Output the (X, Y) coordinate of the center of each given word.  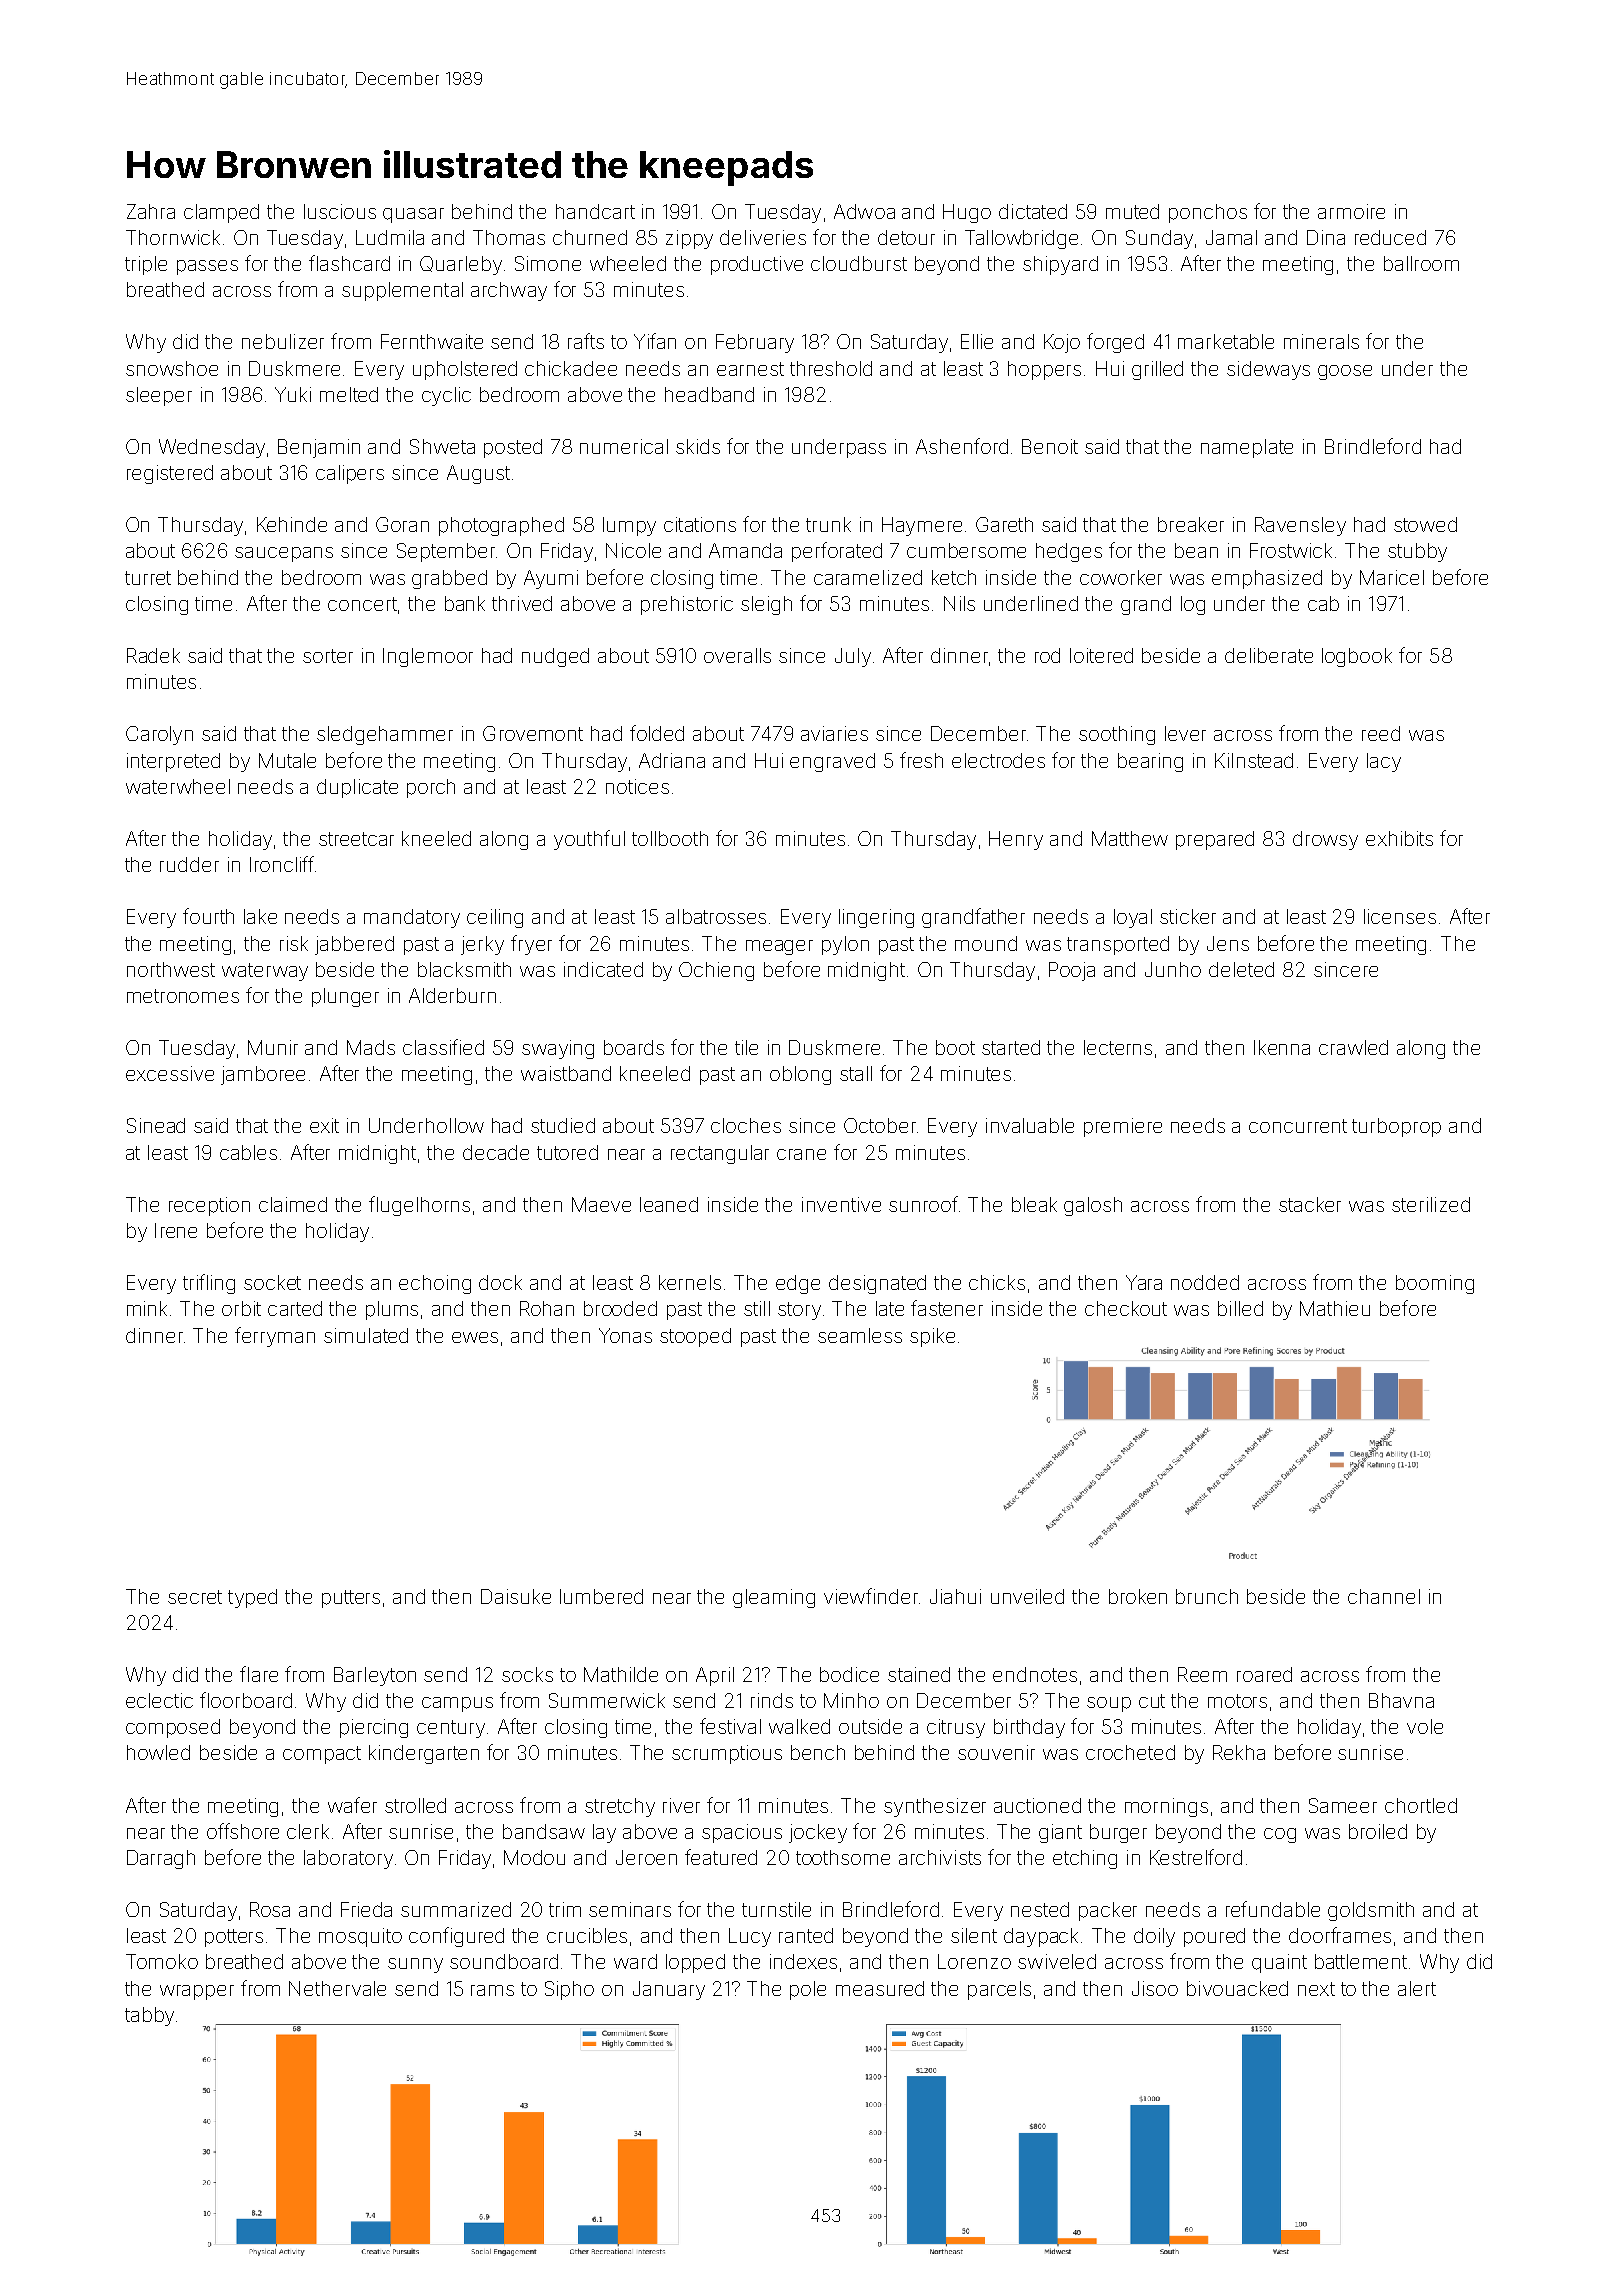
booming (1435, 1284)
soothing (1117, 735)
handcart (595, 211)
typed (252, 1598)
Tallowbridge (1021, 239)
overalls (737, 655)
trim (565, 1909)
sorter (328, 656)
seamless (860, 1335)
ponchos (1208, 213)
